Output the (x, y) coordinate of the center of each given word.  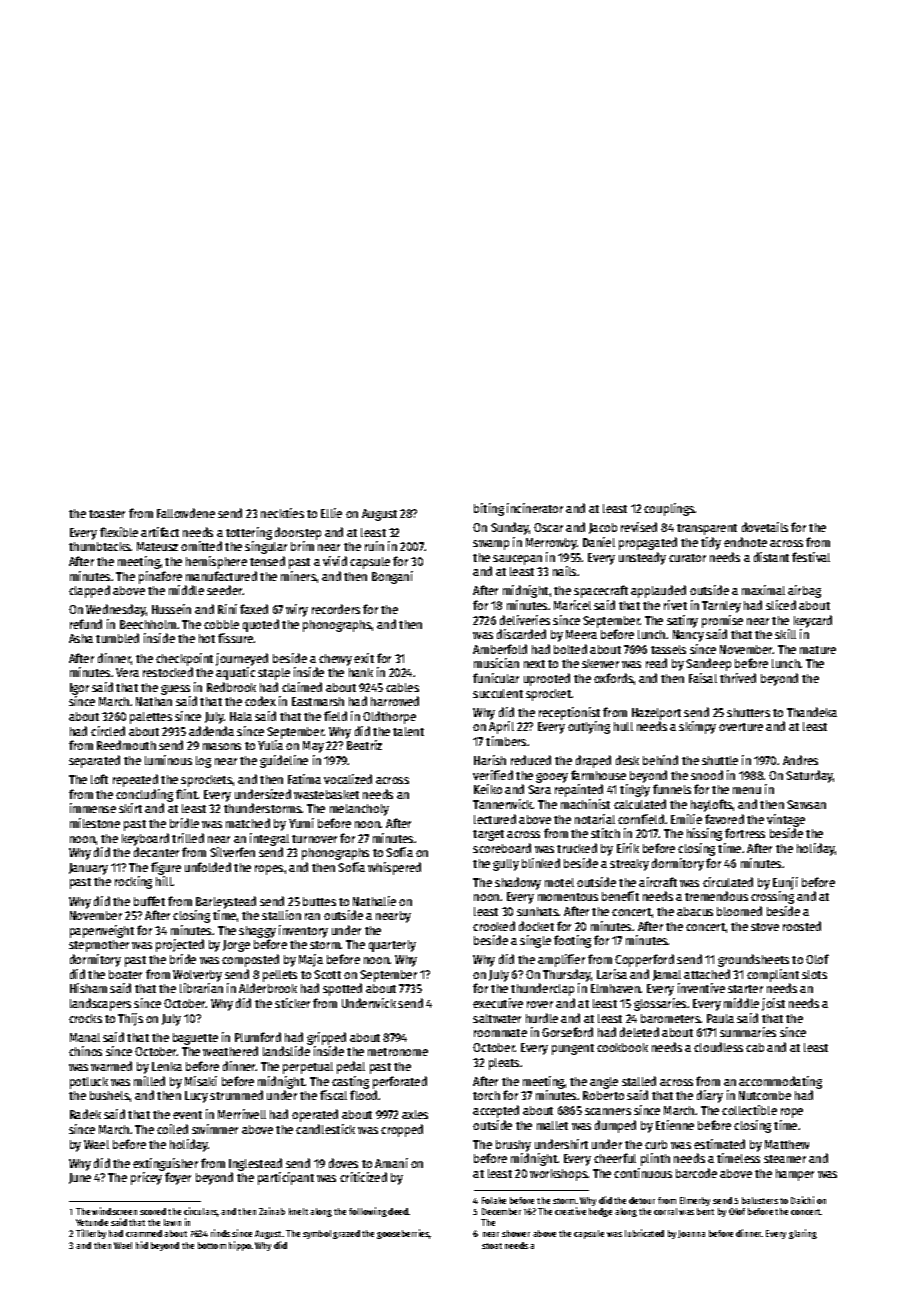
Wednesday (116, 610)
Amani (391, 1163)
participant (286, 1178)
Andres (800, 760)
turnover (314, 839)
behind (660, 760)
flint (187, 794)
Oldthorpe (389, 717)
